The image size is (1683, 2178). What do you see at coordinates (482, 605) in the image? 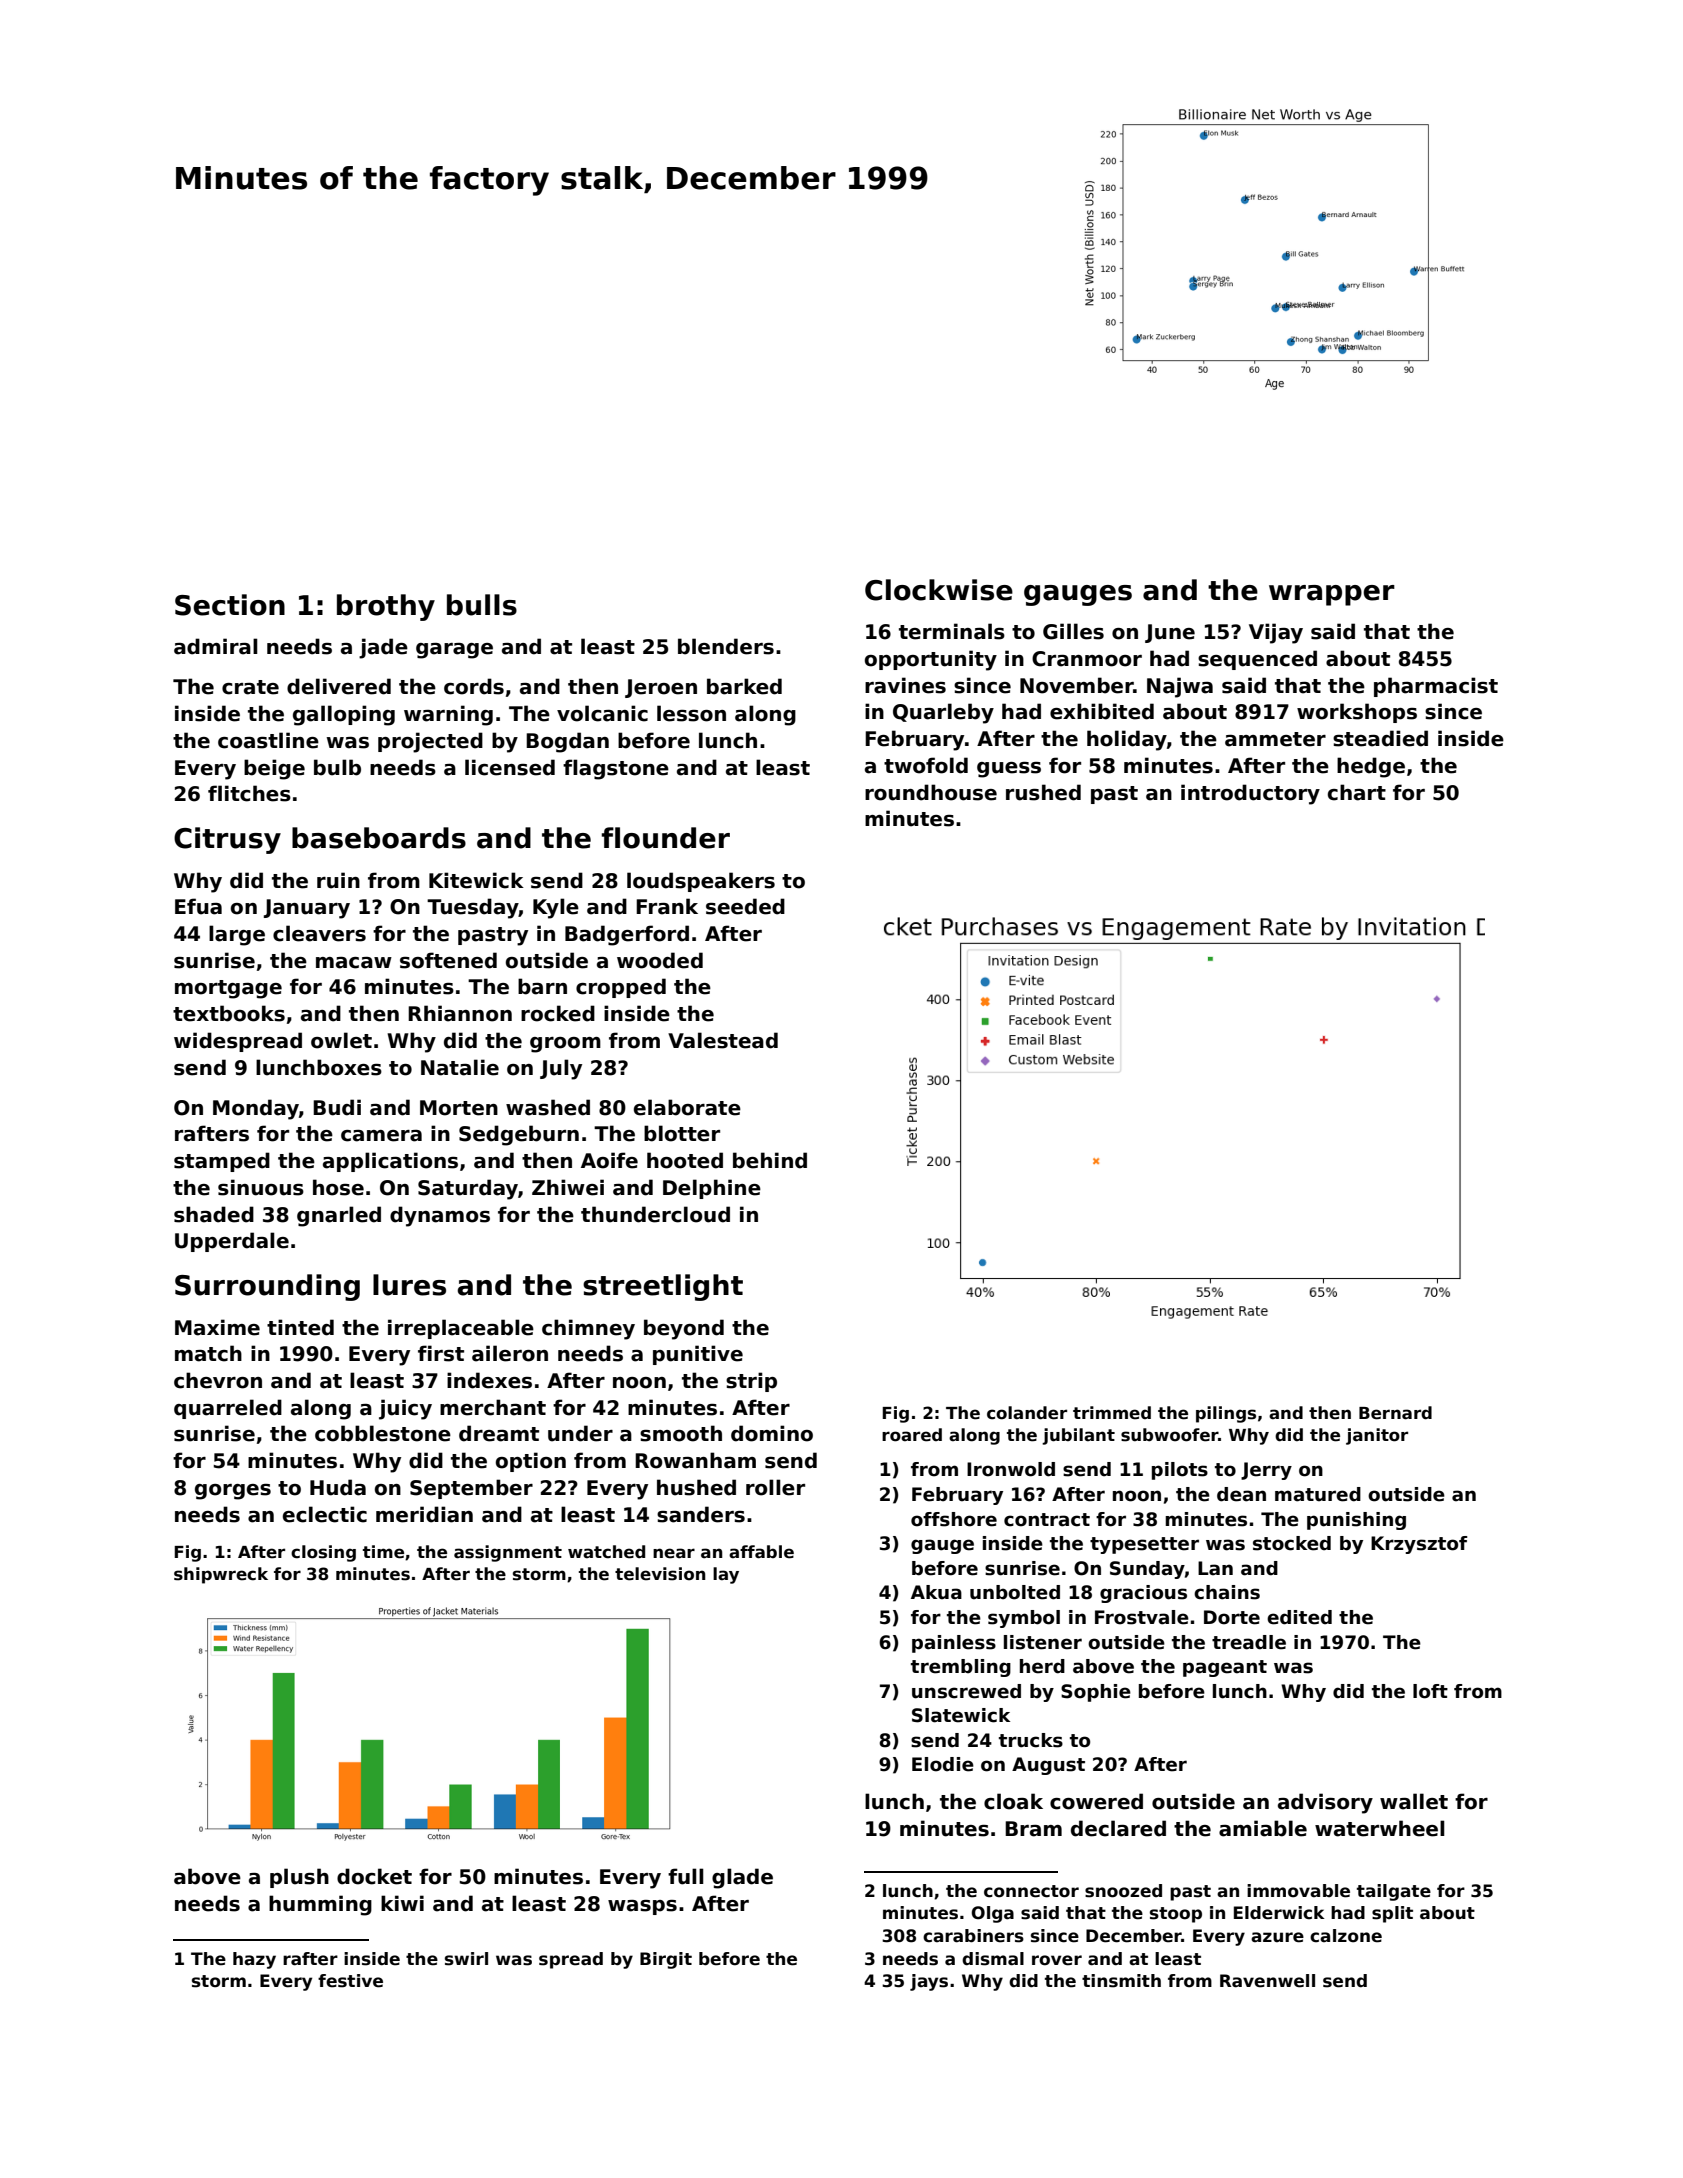
I see `bulls` at bounding box center [482, 605].
